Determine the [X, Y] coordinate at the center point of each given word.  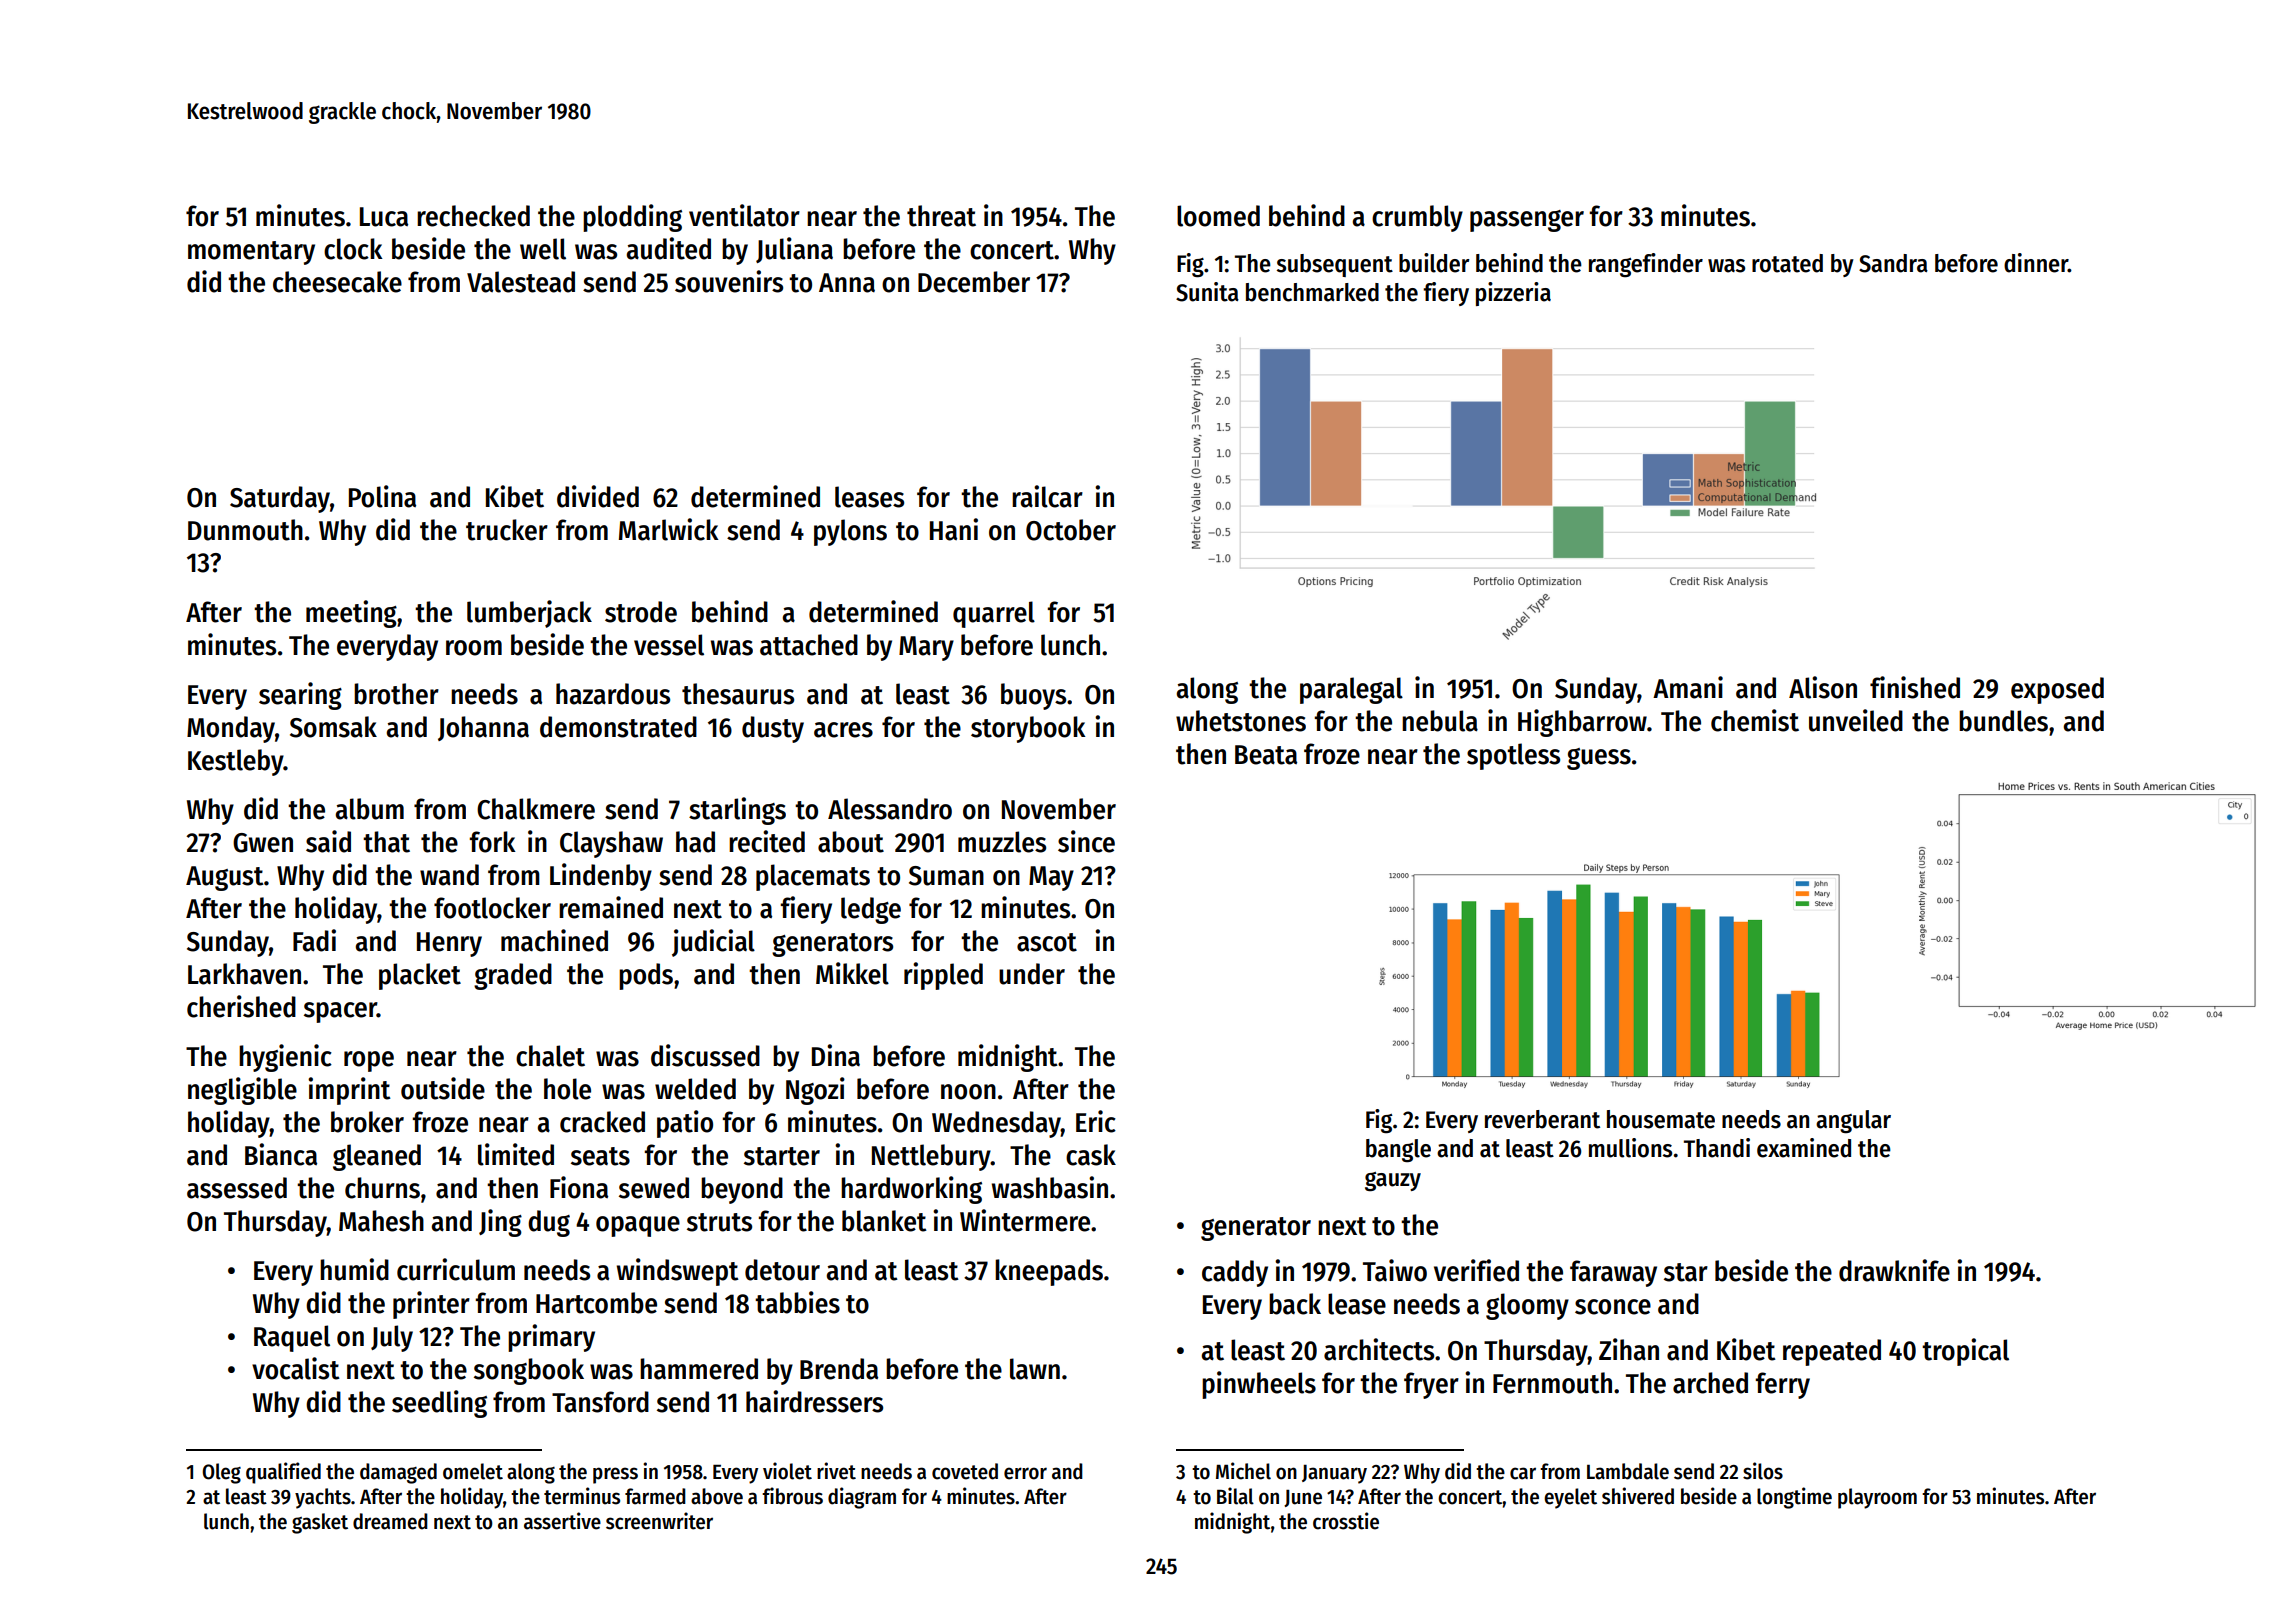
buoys [1033, 696]
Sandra [1893, 263]
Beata [1266, 755]
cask [1091, 1155]
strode [641, 612]
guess [1599, 759]
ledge [871, 910]
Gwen [263, 843]
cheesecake [337, 282]
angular [1853, 1122]
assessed [237, 1188]
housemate [1661, 1119]
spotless [1513, 756]
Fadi [314, 940]
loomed [1218, 216]
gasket [320, 1523]
